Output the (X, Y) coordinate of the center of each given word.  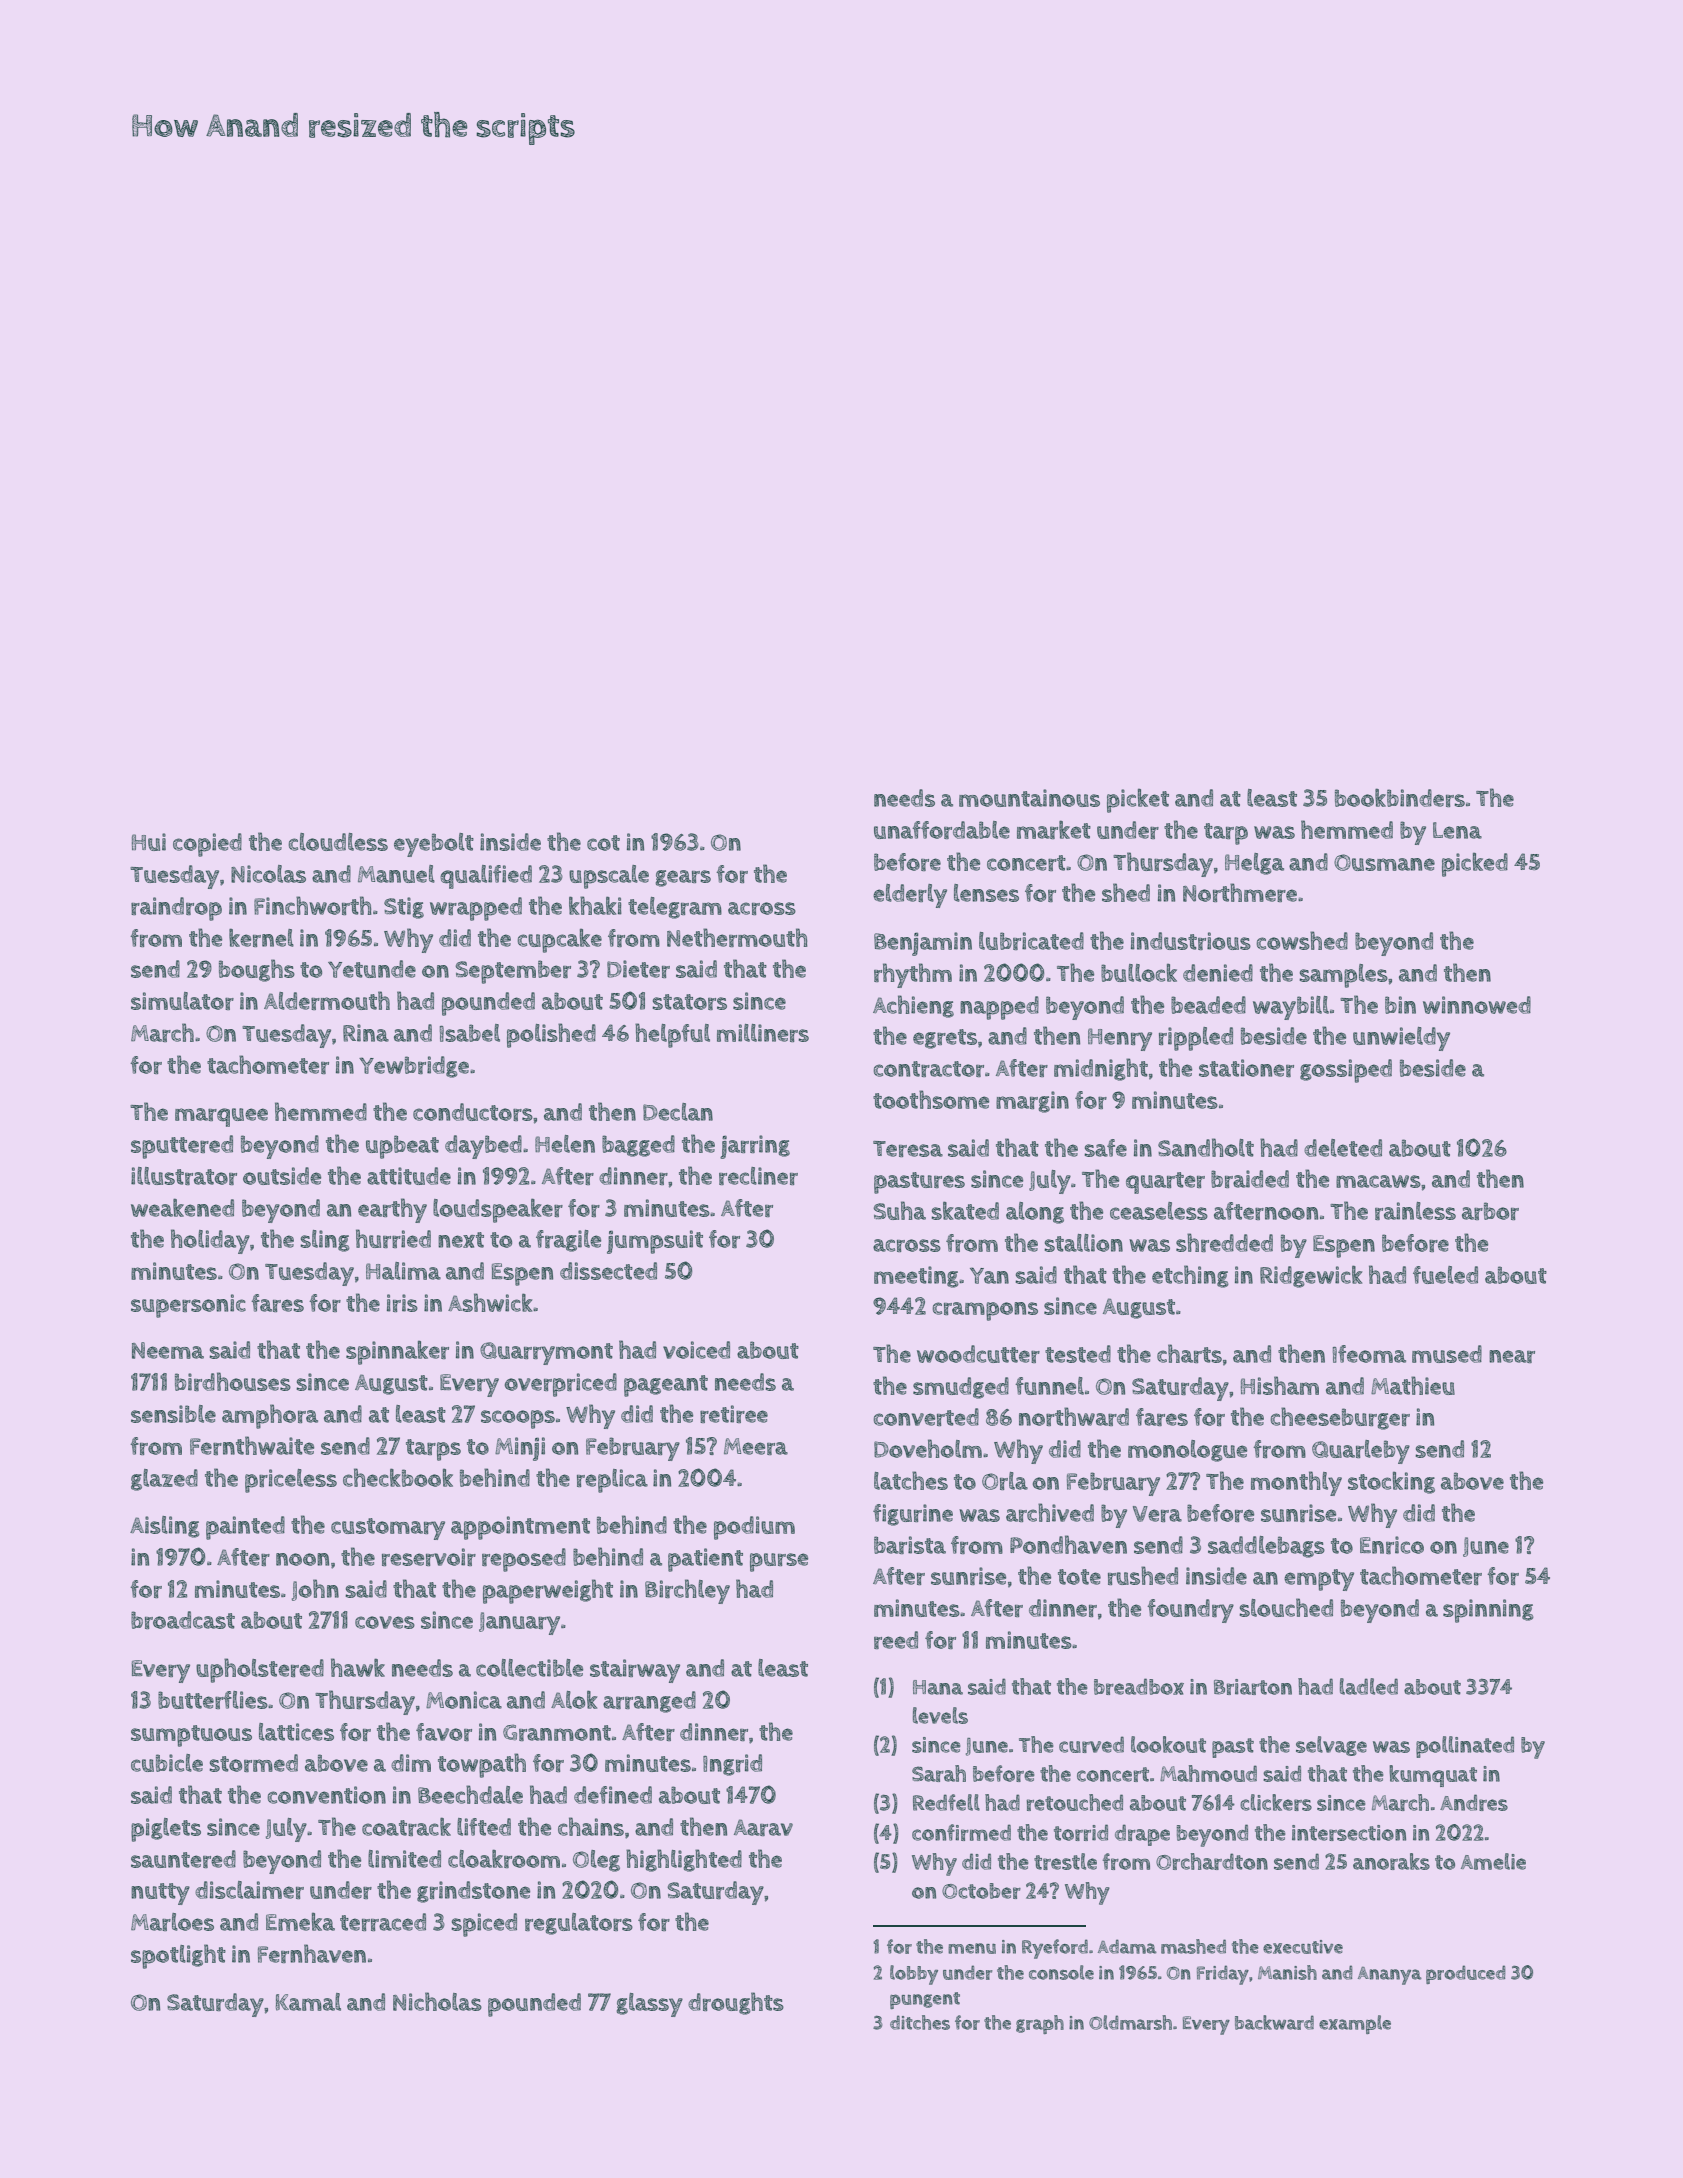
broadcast (183, 1620)
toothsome (931, 1099)
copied (207, 845)
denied (1218, 973)
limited (404, 1859)
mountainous (1029, 798)
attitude (409, 1176)
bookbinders (1400, 797)
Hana (938, 1687)
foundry (1190, 1611)
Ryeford (1055, 1949)
